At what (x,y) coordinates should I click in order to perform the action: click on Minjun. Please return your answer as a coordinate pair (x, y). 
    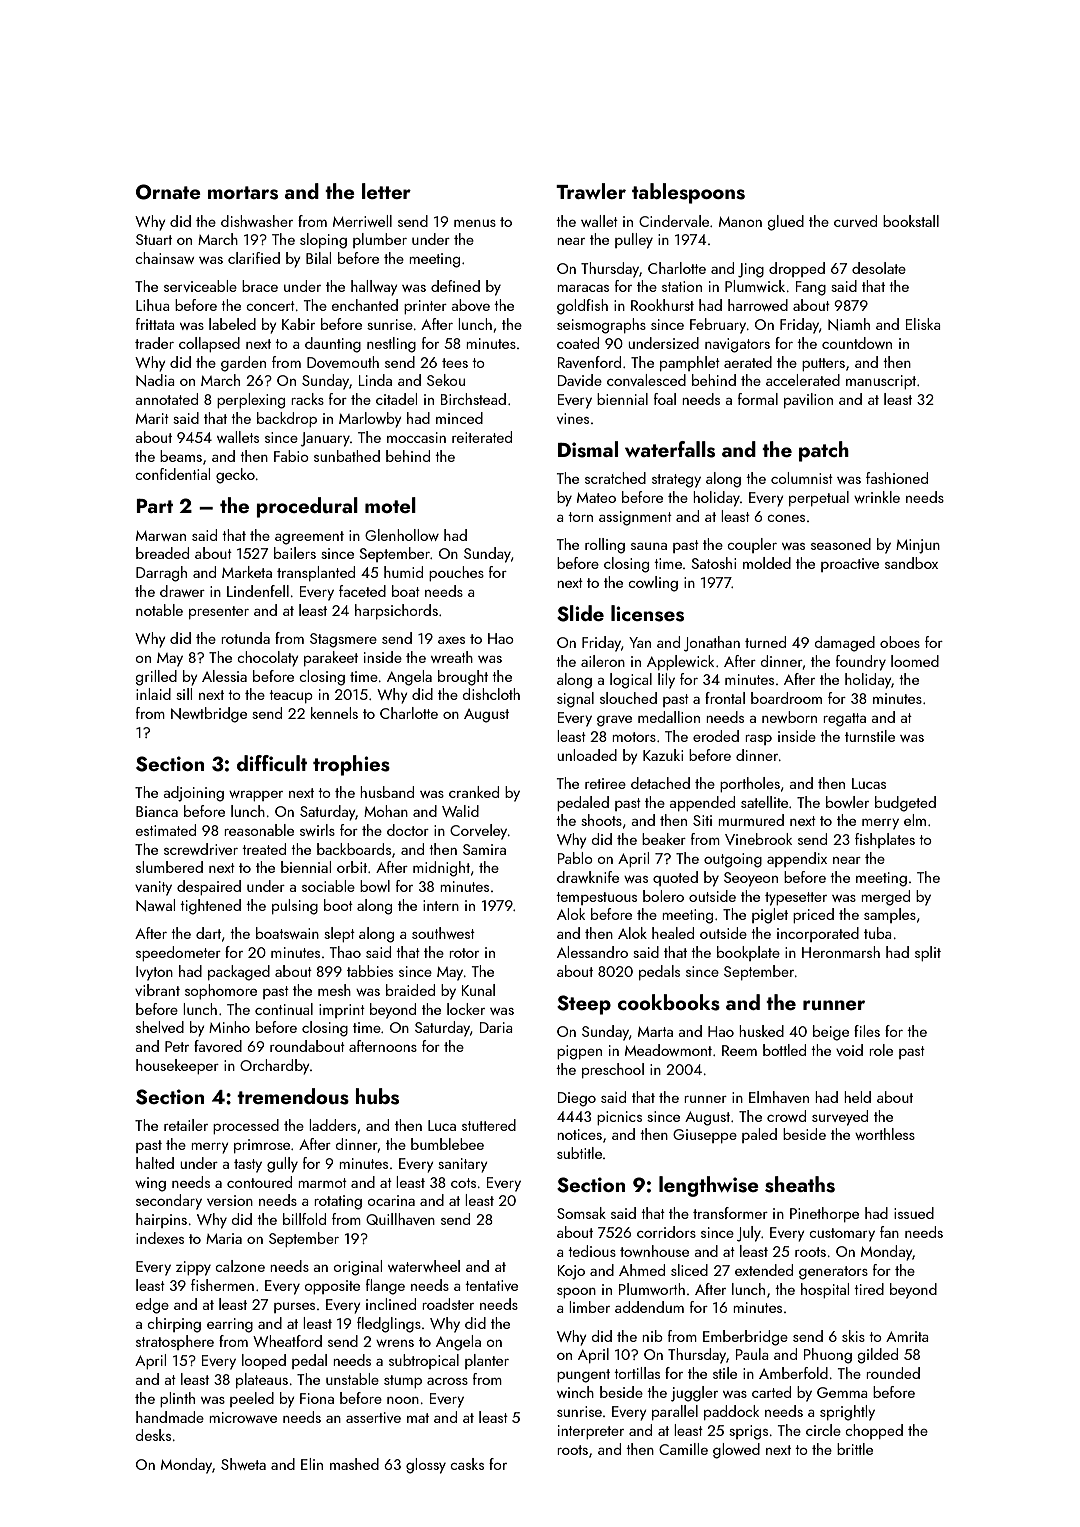
    Looking at the image, I should click on (918, 546).
